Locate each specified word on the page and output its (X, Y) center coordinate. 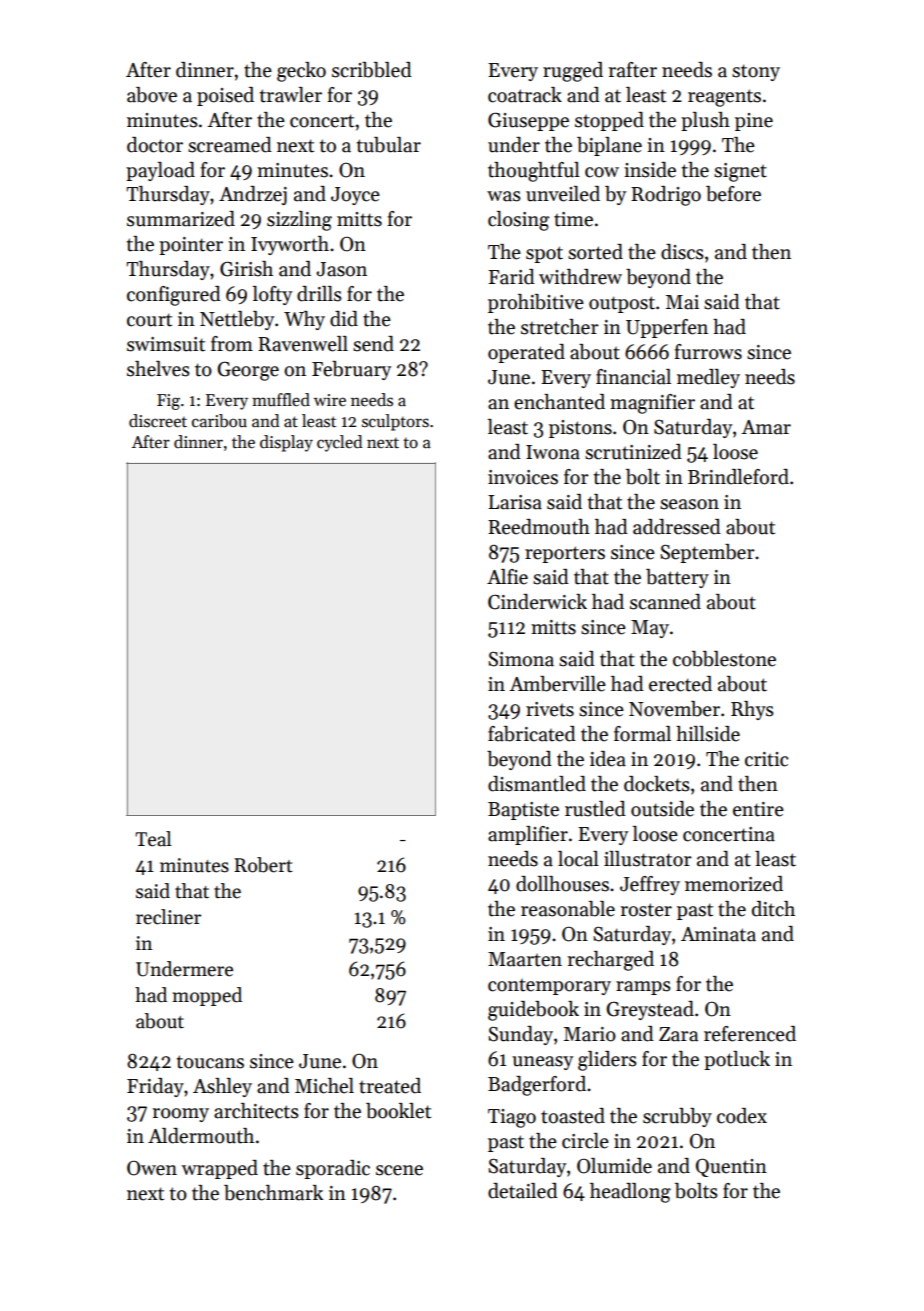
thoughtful (534, 172)
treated (390, 1086)
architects (256, 1111)
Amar (766, 427)
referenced (750, 1034)
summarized (181, 219)
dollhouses (562, 884)
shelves (158, 369)
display (286, 443)
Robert (263, 865)
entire (758, 809)
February (351, 370)
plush (705, 121)
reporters (565, 554)
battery (677, 578)
